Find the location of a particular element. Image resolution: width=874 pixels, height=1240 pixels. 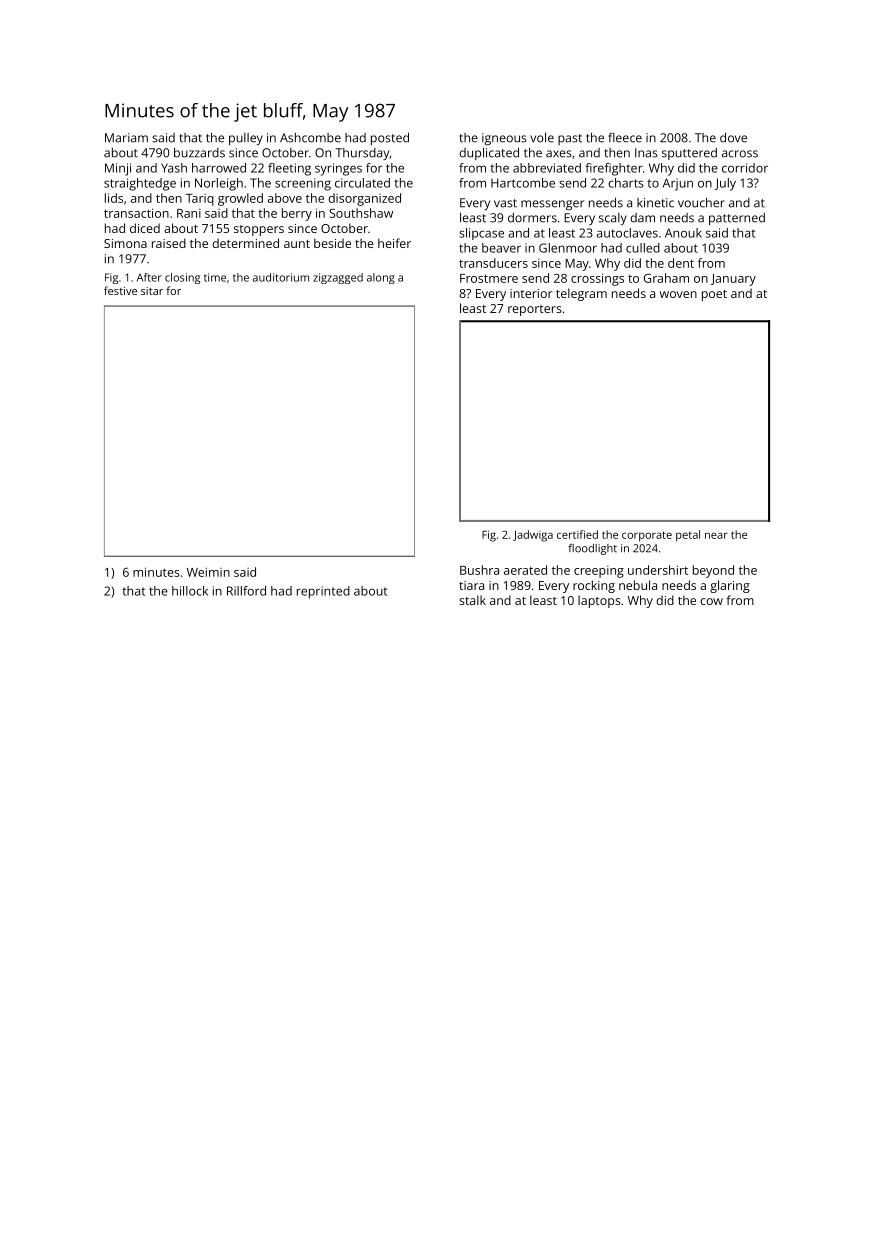

festive is located at coordinates (120, 290).
